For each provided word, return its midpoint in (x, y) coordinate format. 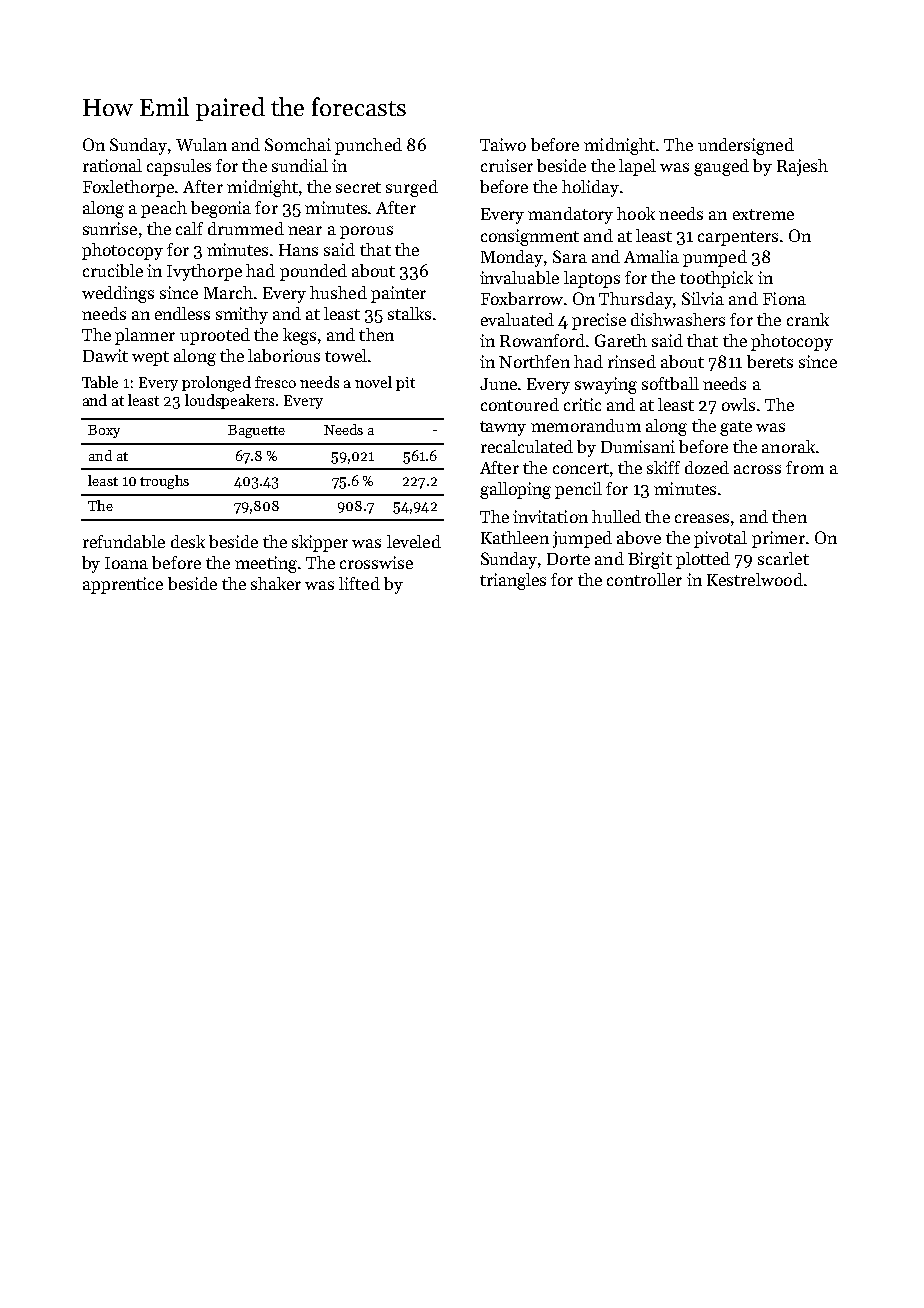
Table (100, 382)
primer (778, 539)
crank (808, 319)
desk (188, 541)
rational (112, 165)
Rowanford (542, 340)
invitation (550, 516)
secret (358, 187)
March (228, 292)
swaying (606, 385)
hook (636, 213)
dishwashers (678, 319)
